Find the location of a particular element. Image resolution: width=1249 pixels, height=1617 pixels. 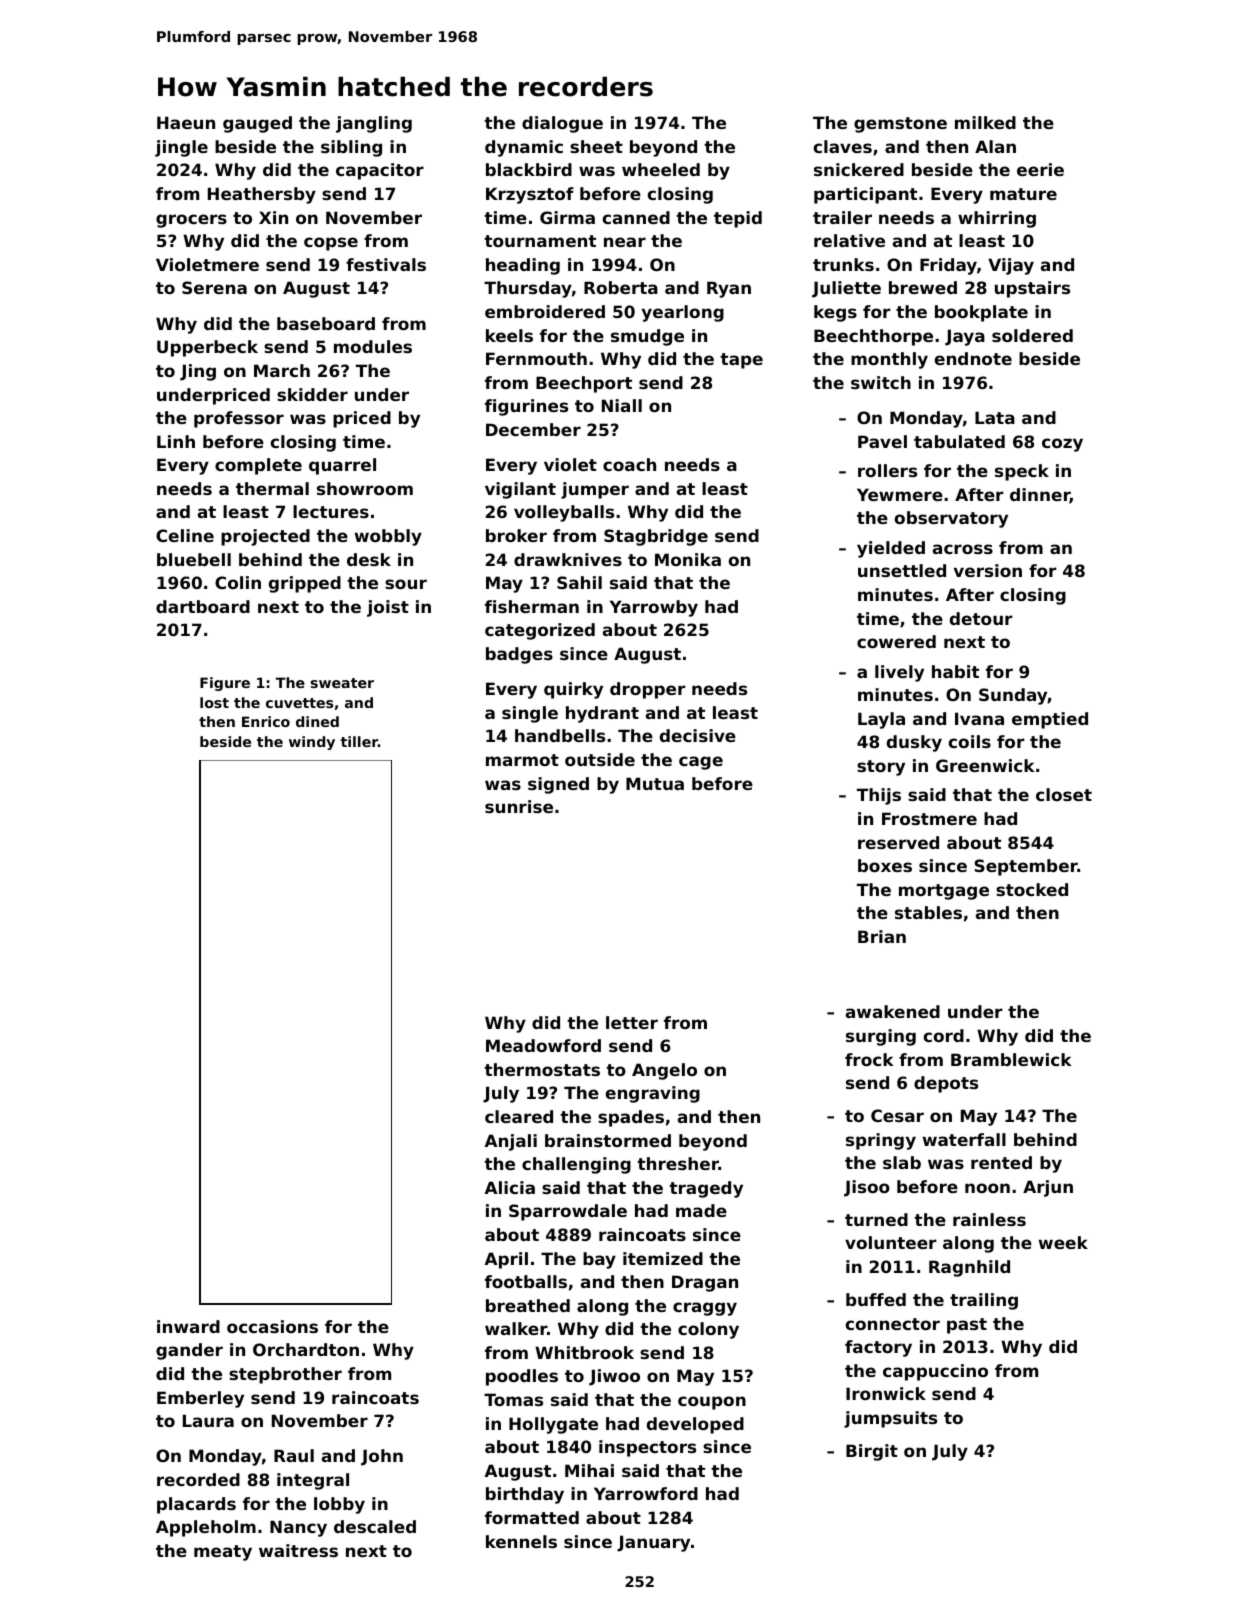

John is located at coordinates (382, 1457).
